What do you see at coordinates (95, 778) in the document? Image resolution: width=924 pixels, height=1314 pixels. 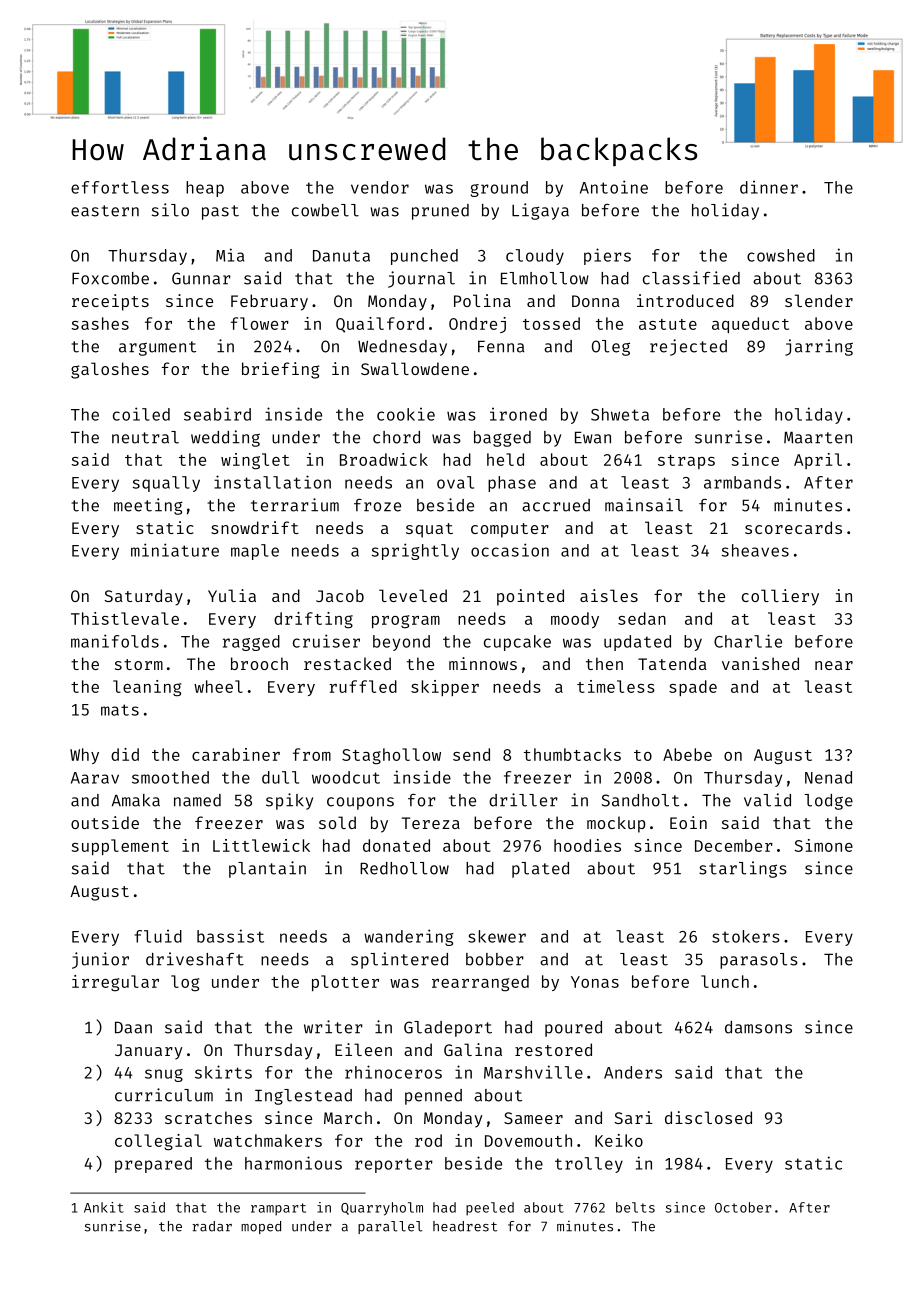 I see `Aarav` at bounding box center [95, 778].
